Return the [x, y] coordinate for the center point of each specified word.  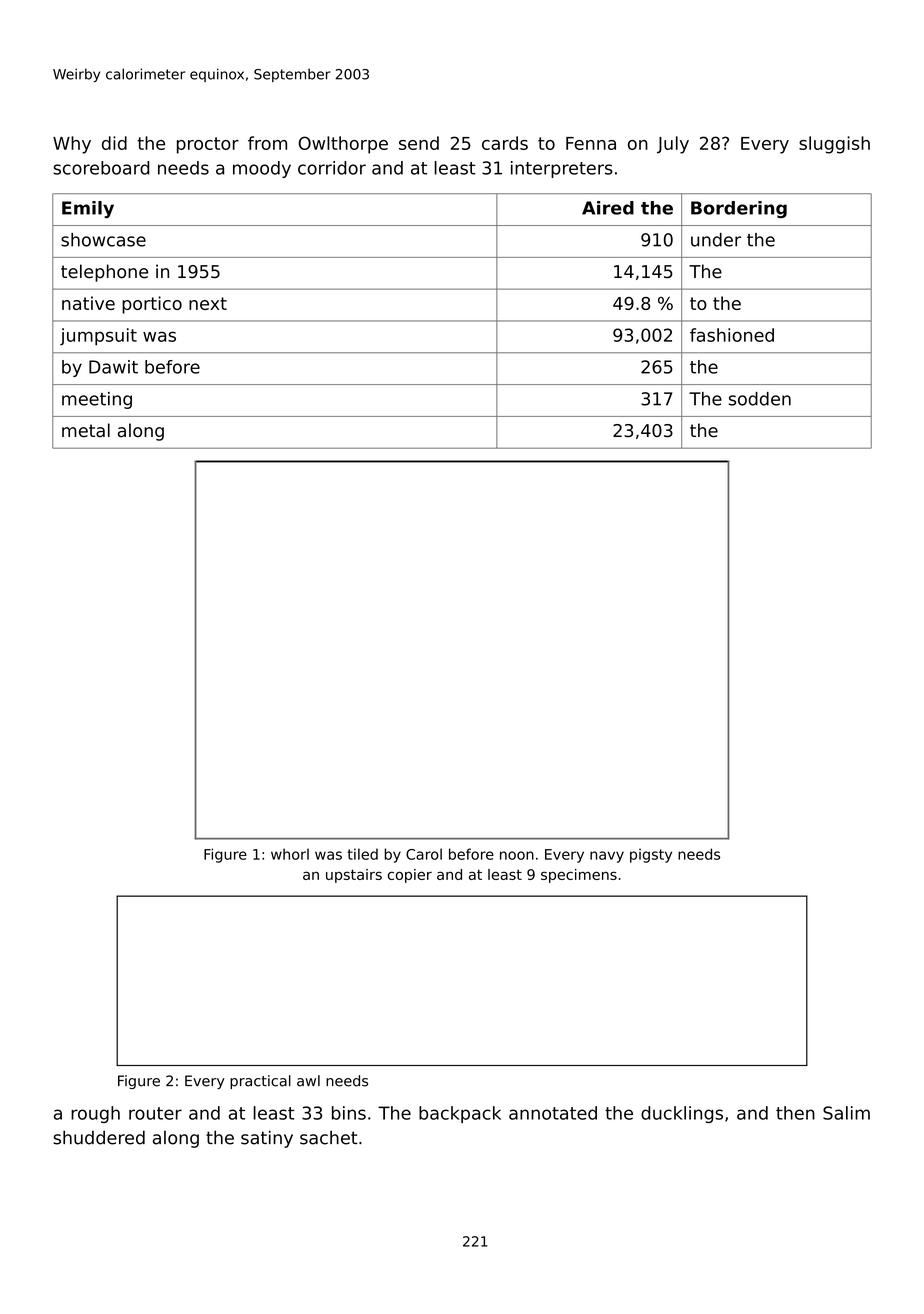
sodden [760, 399]
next [208, 303]
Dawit [113, 367]
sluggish [834, 145]
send [419, 143]
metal [86, 430]
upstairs [354, 876]
